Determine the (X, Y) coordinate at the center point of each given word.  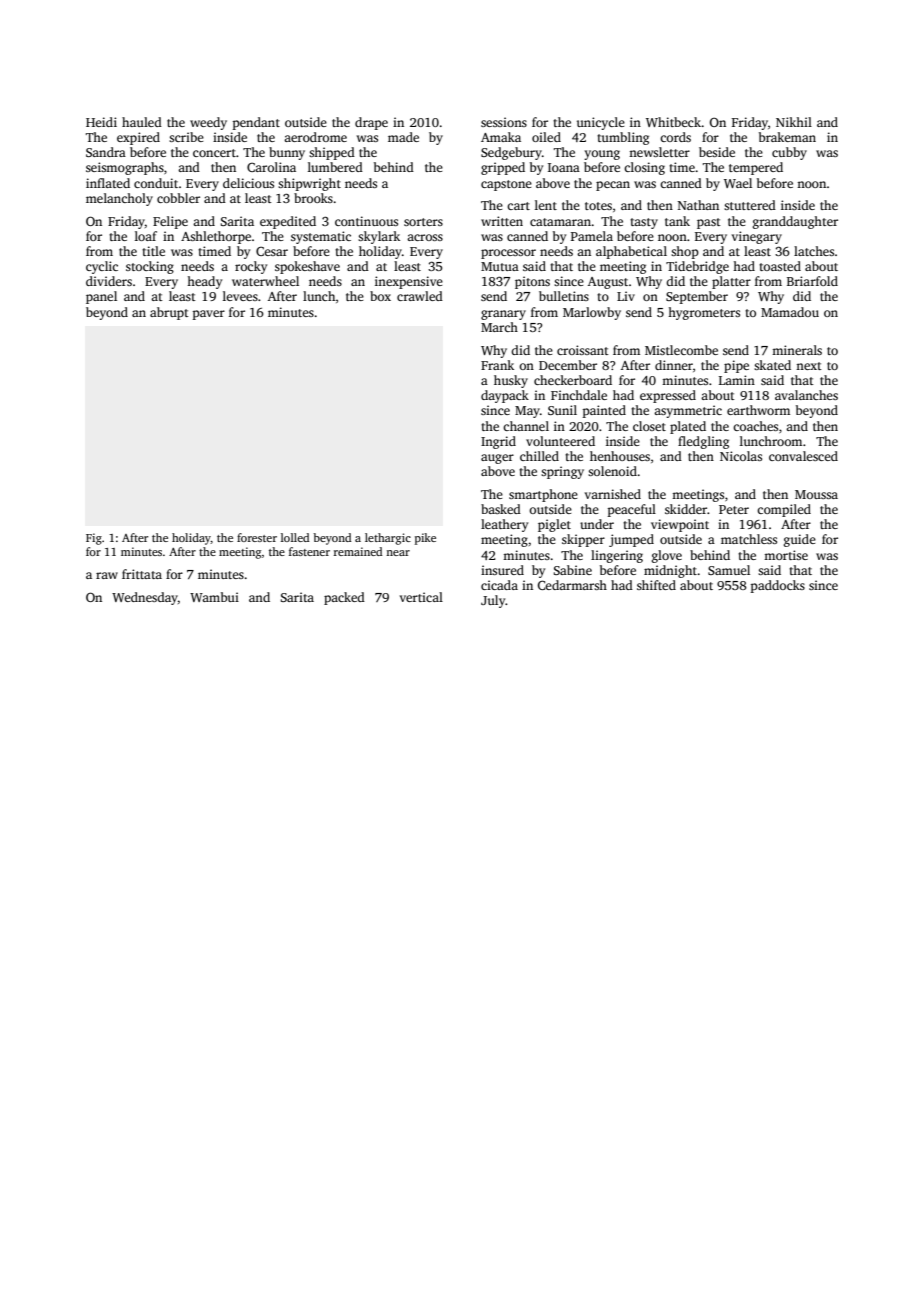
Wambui (214, 597)
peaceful (632, 510)
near (398, 553)
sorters (423, 222)
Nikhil (794, 122)
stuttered (750, 205)
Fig (94, 539)
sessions (504, 122)
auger (497, 459)
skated (772, 365)
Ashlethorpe (216, 237)
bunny (287, 153)
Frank (497, 365)
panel (101, 297)
